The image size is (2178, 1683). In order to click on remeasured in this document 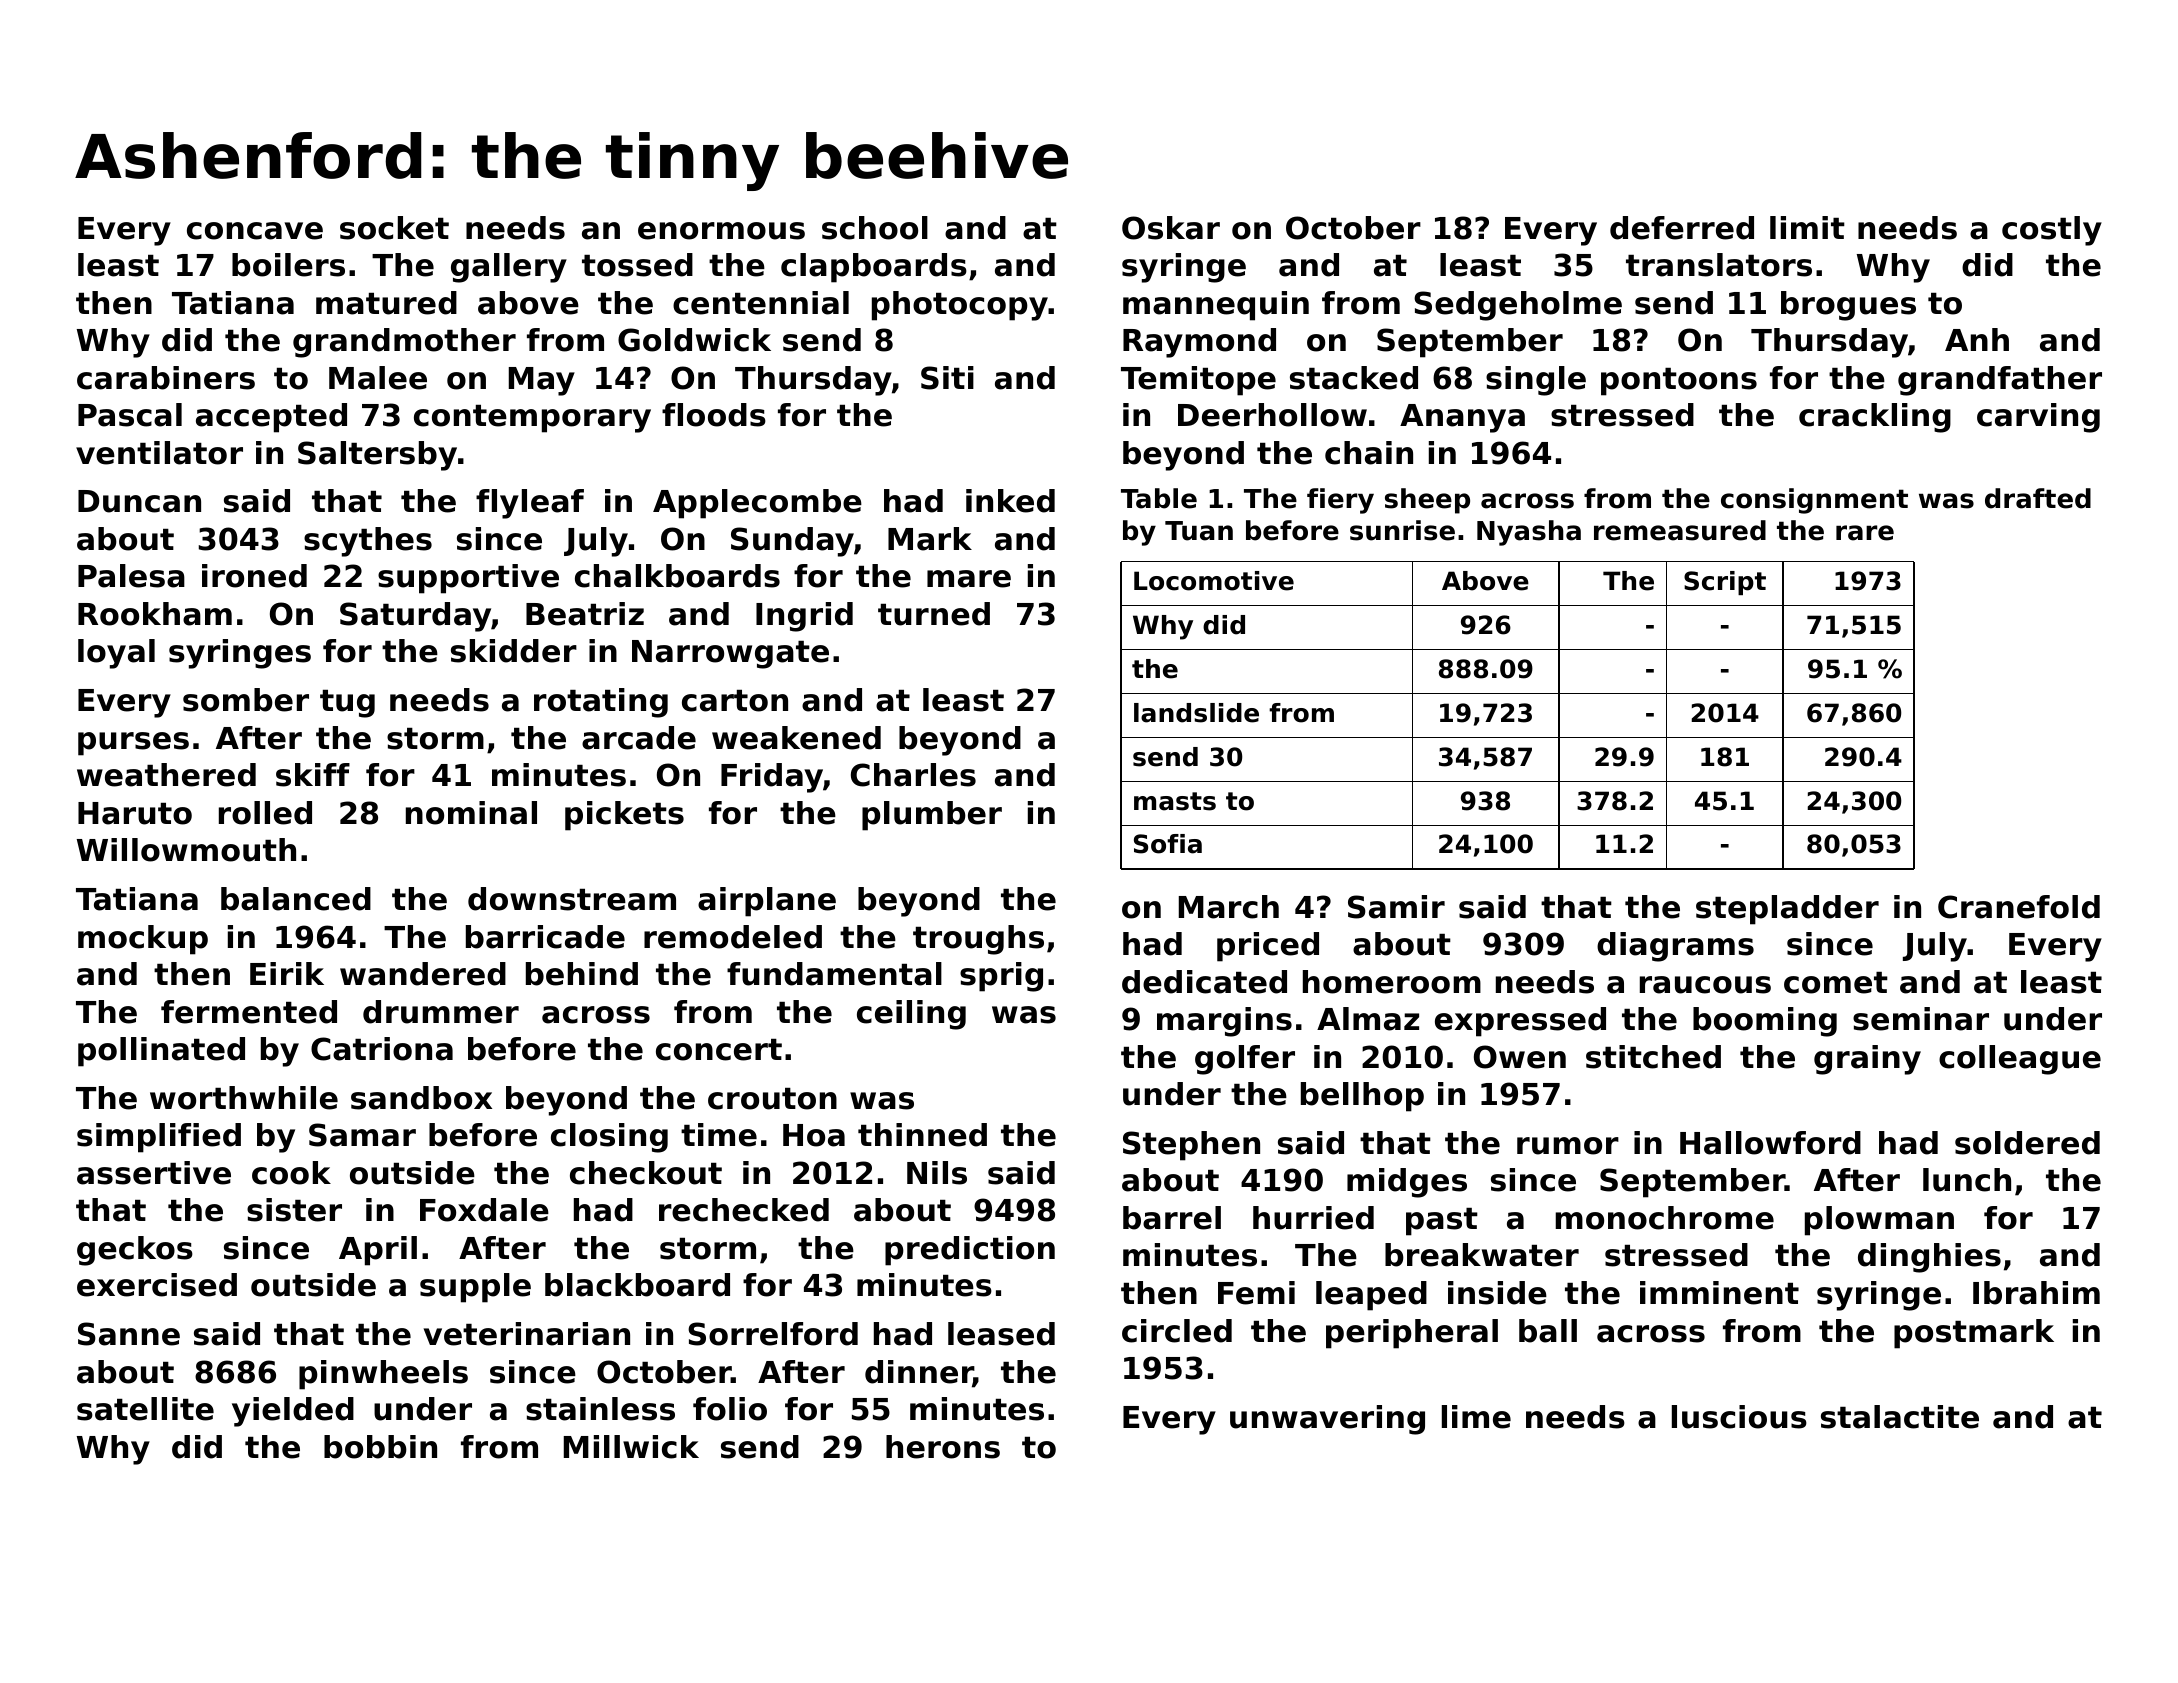, I will do `click(1680, 530)`.
